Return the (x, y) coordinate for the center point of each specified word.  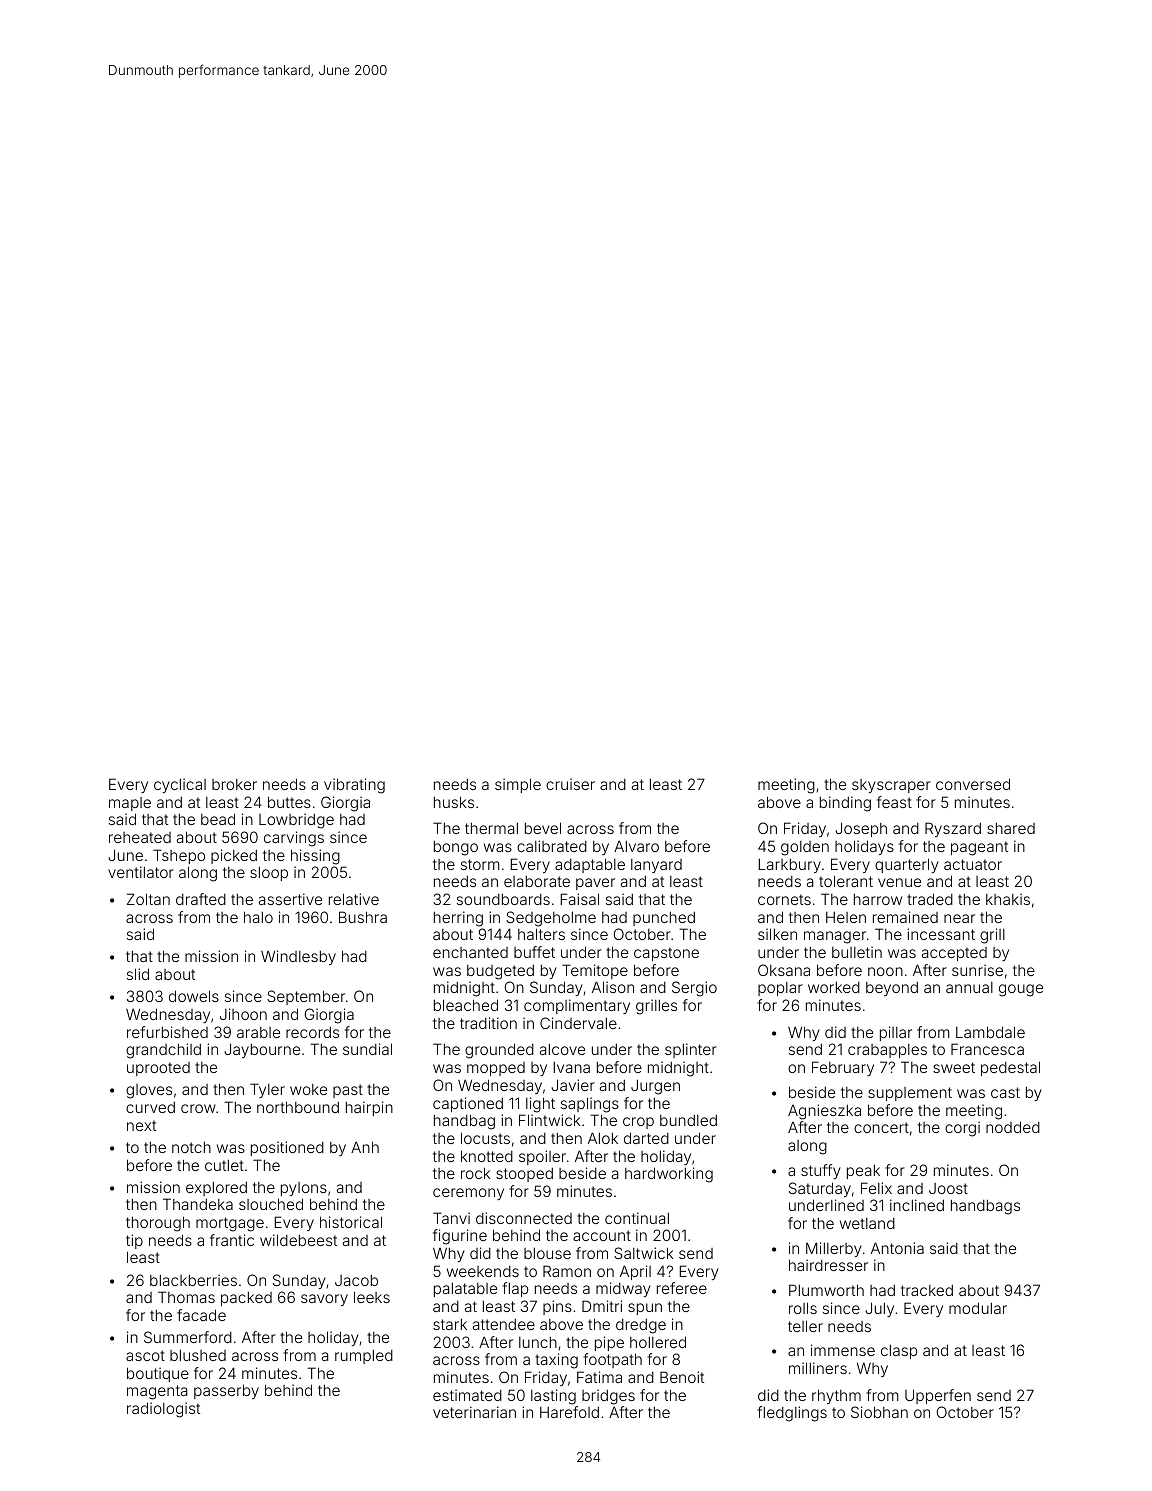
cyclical (180, 785)
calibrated (552, 846)
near (959, 918)
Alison (613, 987)
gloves (149, 1091)
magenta (157, 1392)
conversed (973, 784)
